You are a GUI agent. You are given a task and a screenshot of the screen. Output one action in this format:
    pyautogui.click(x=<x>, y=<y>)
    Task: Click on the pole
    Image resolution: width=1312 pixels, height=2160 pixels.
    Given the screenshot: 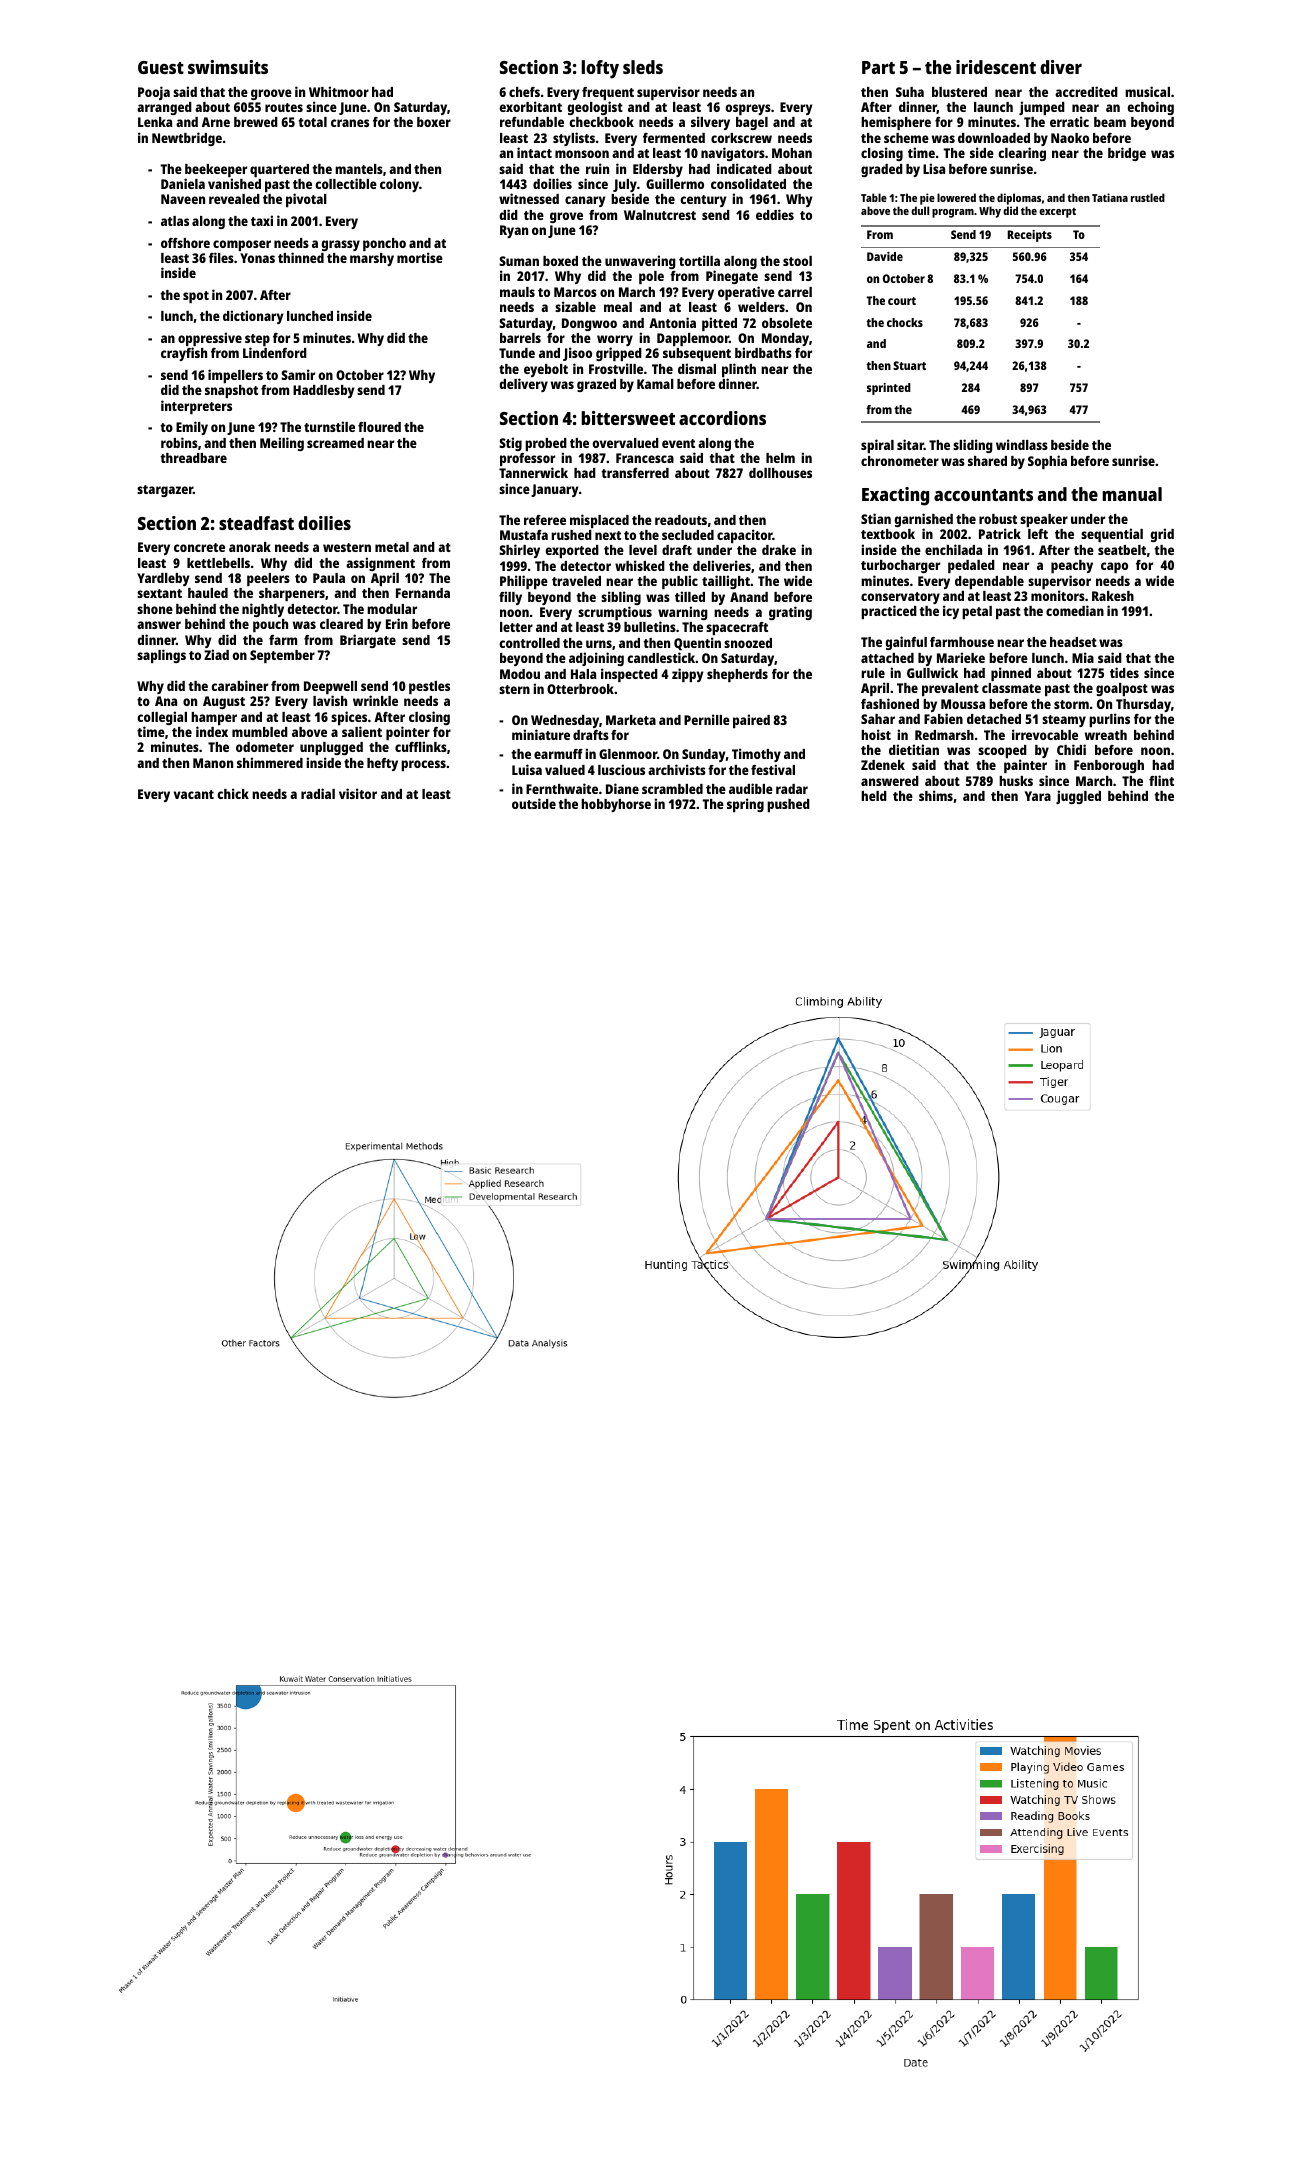 What is the action you would take?
    pyautogui.click(x=651, y=277)
